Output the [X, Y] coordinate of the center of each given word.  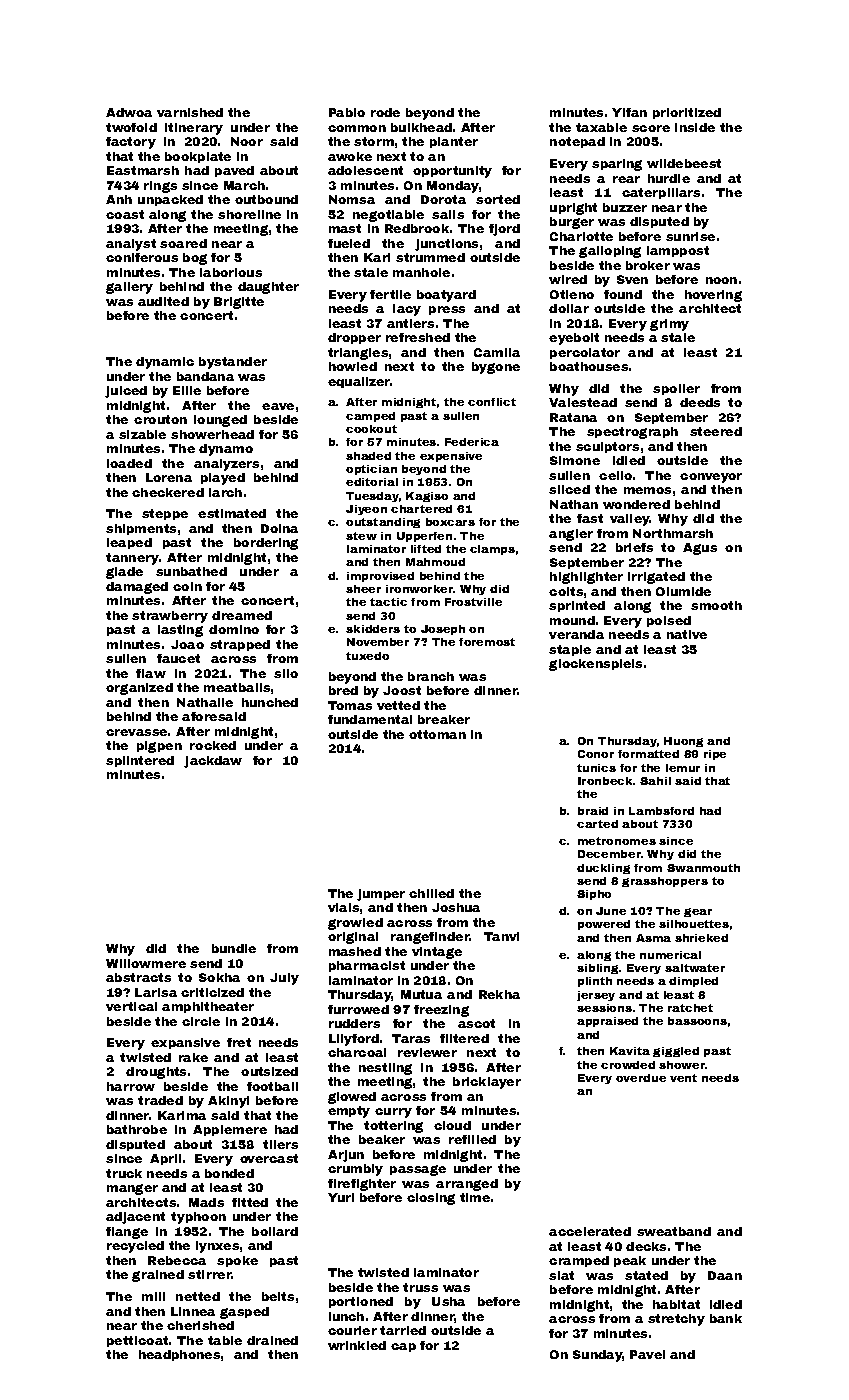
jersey [596, 996]
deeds [700, 402]
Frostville [473, 602]
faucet [178, 658]
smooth [716, 605]
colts [566, 591]
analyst [131, 245]
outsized [269, 1071]
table [225, 1340]
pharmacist [367, 966]
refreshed [418, 337]
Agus [700, 549]
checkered [168, 492]
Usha [448, 1301]
